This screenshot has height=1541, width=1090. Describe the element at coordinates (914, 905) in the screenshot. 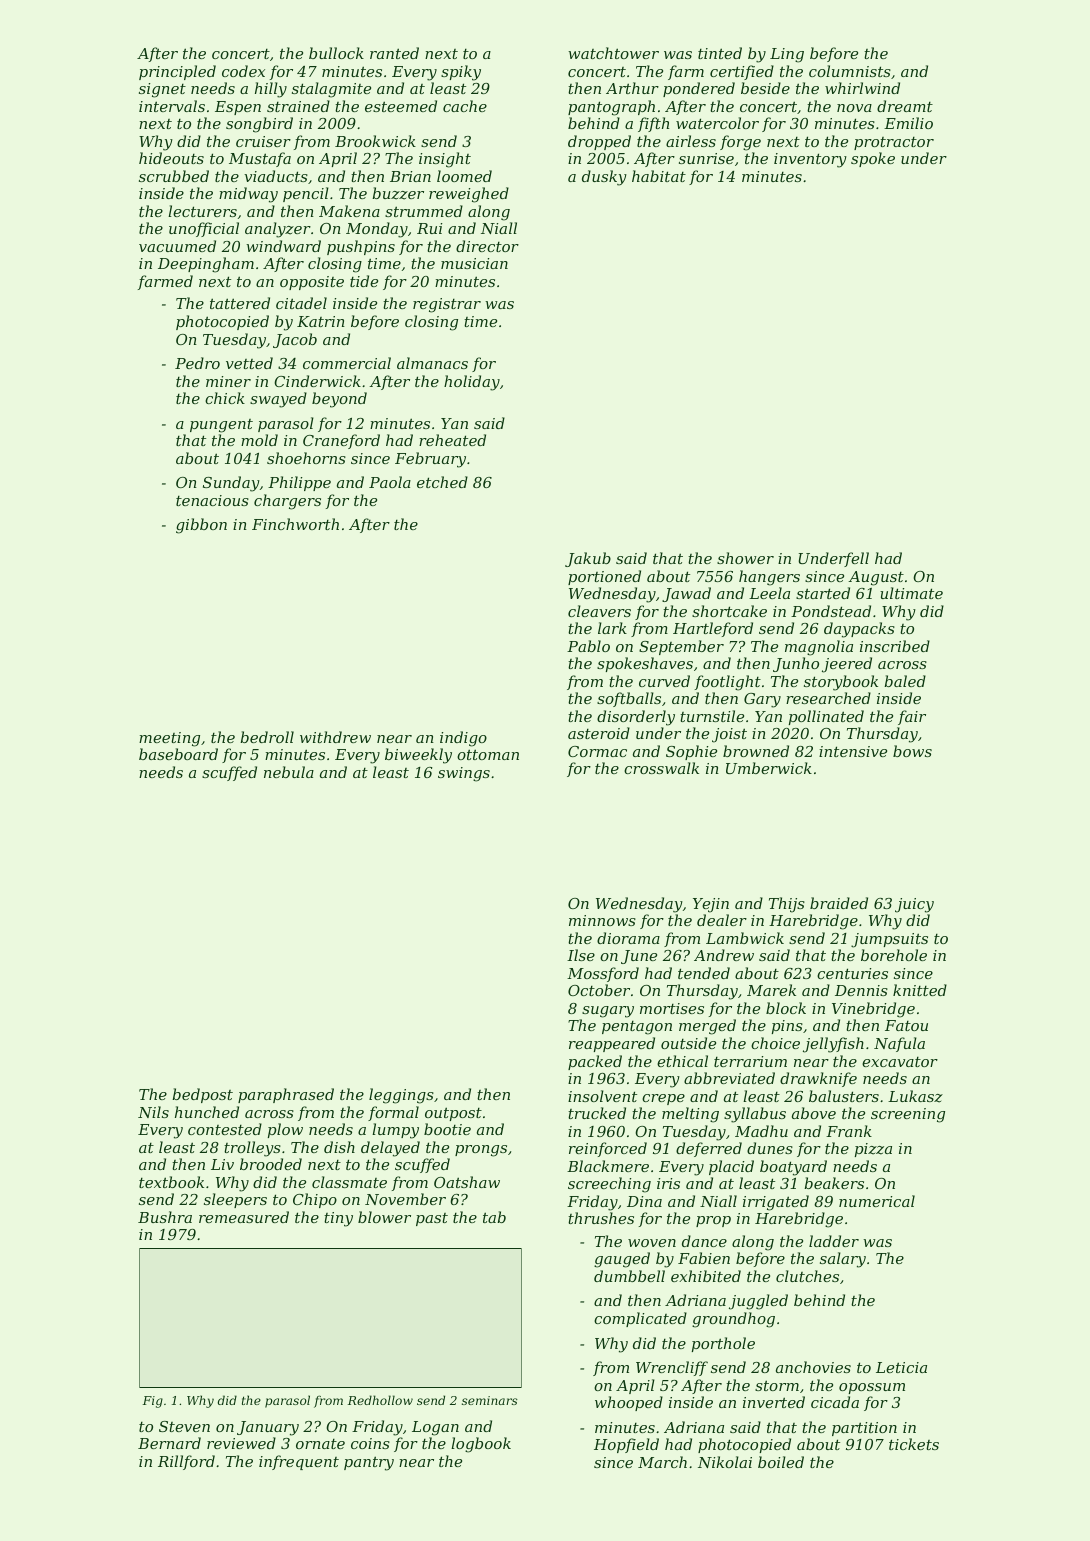

I see `juicy` at that location.
